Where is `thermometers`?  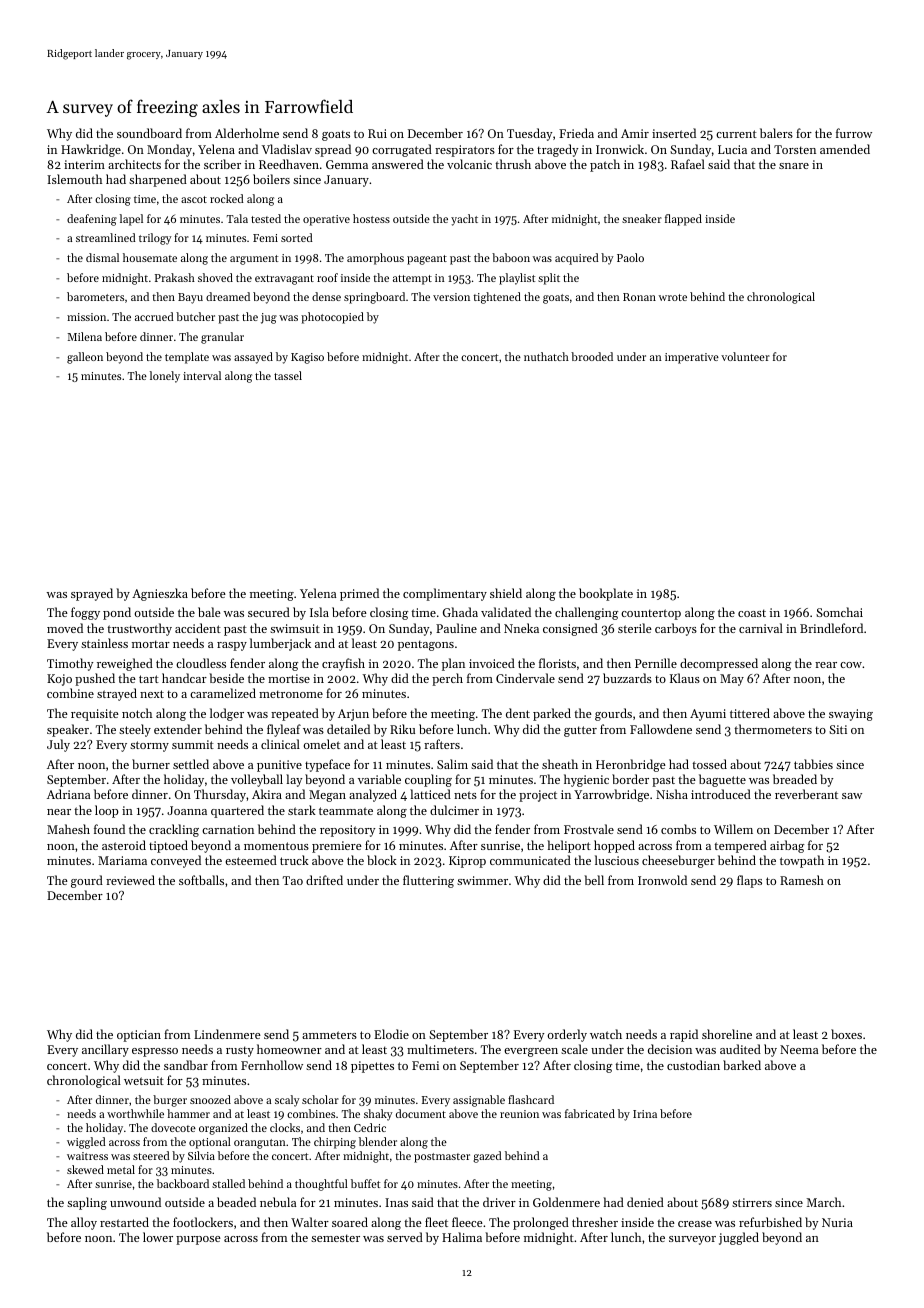
thermometers is located at coordinates (773, 729).
